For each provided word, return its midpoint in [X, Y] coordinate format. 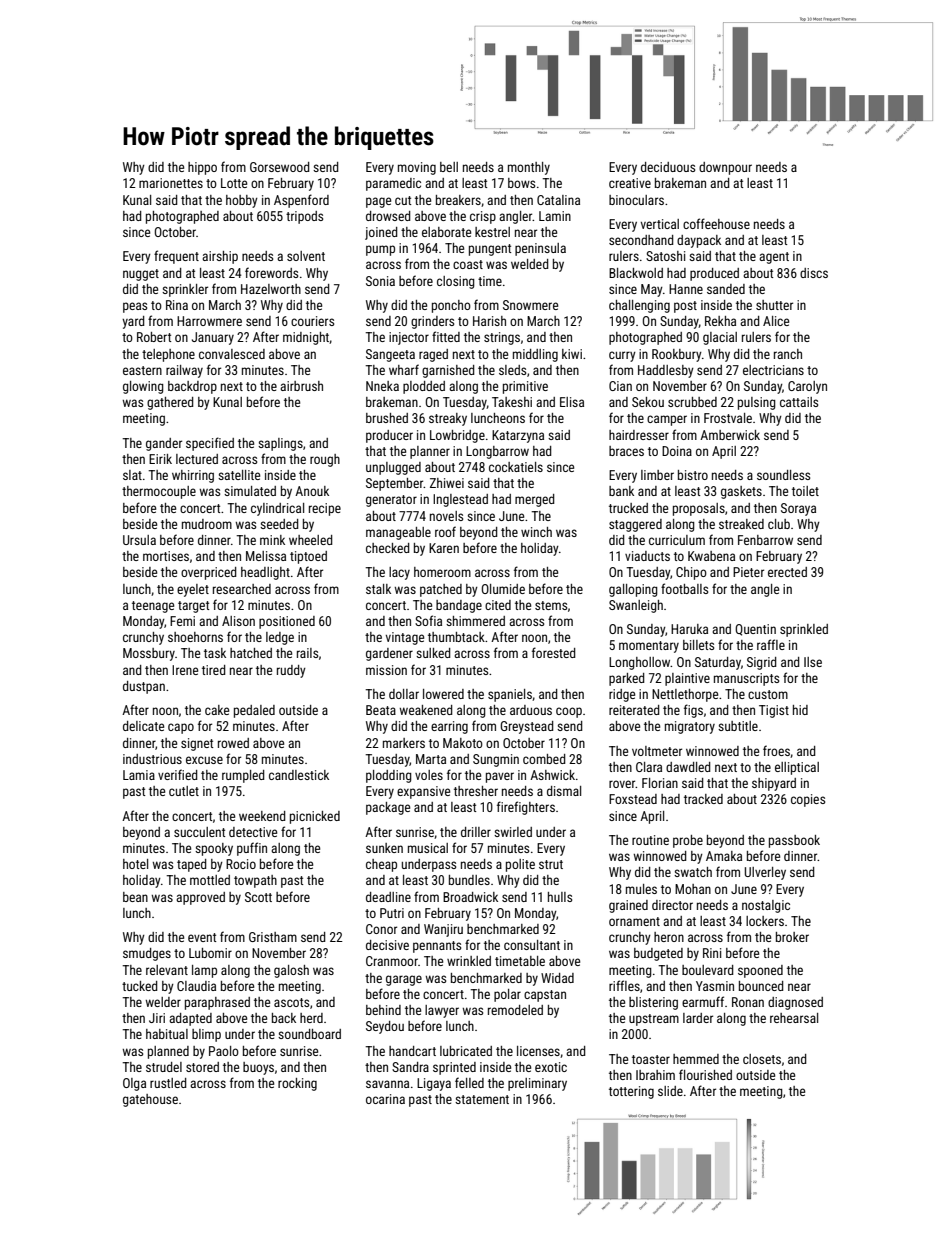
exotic [551, 1067]
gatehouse [150, 1100]
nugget [141, 275]
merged [535, 500]
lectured [197, 459]
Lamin [555, 216]
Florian [660, 783]
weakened [426, 710]
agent [774, 258]
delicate [143, 726]
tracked [703, 799]
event [202, 937]
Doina [677, 451]
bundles [469, 880]
